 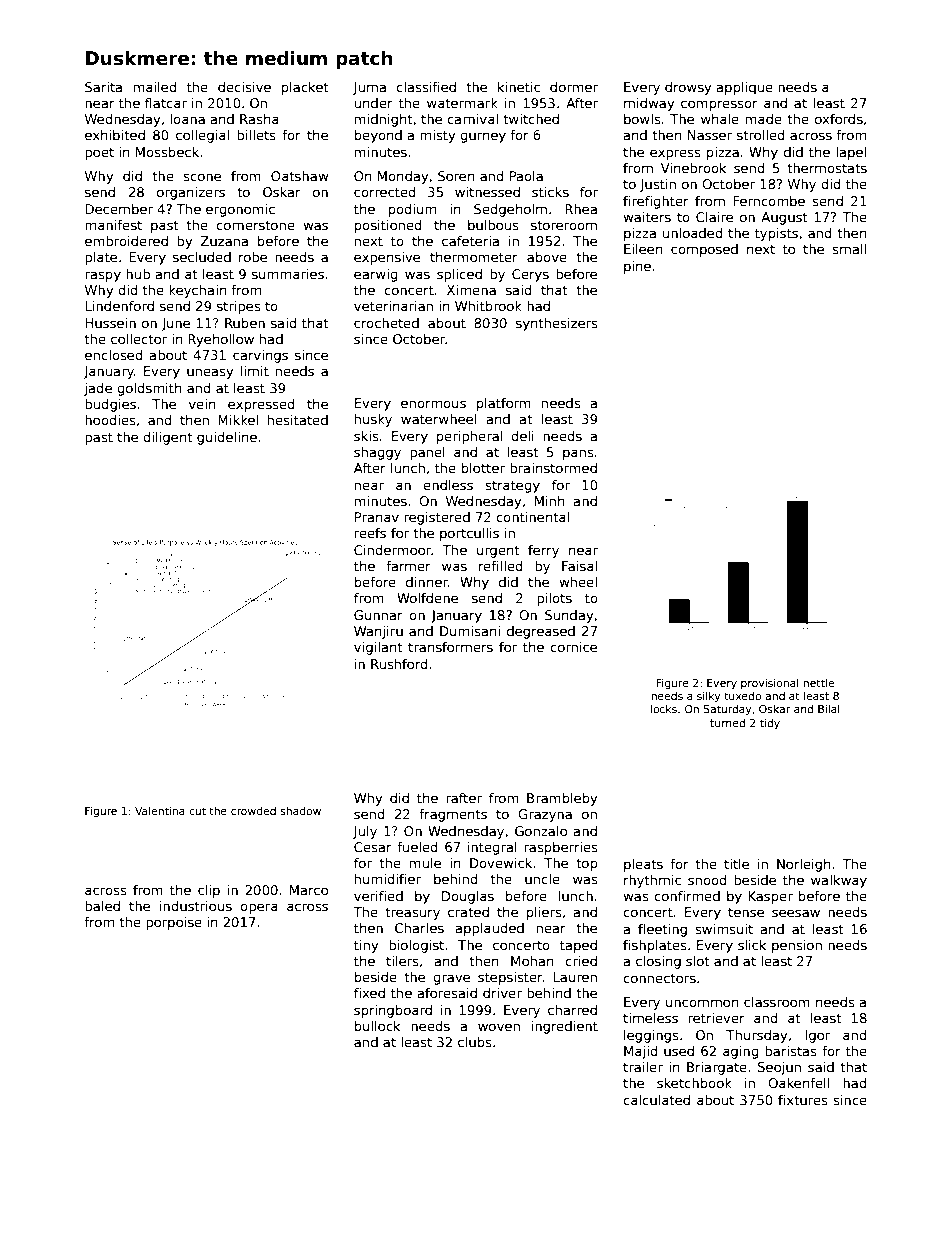 I want to click on reefs, so click(x=370, y=533).
